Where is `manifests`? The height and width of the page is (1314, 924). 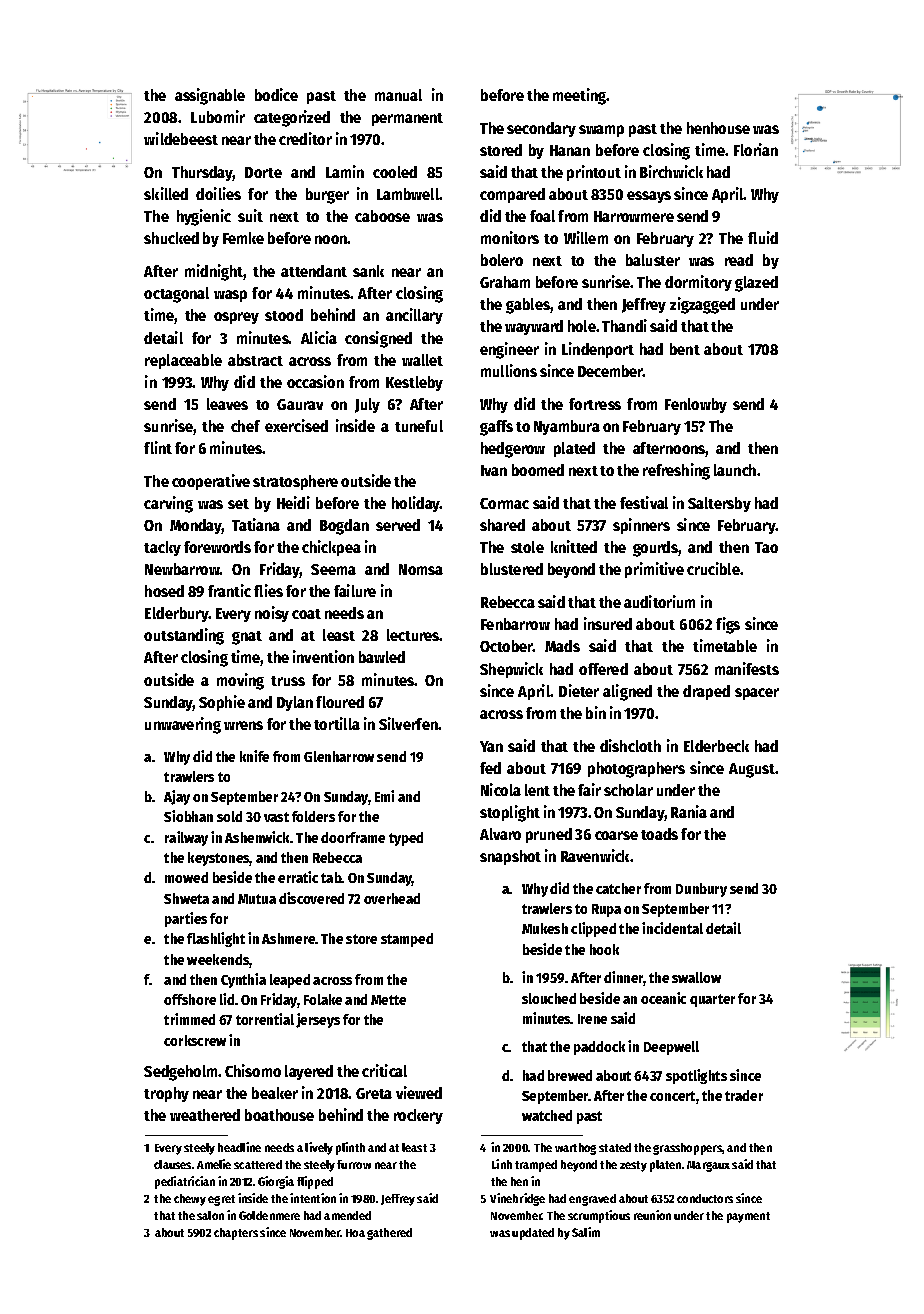 manifests is located at coordinates (747, 668).
